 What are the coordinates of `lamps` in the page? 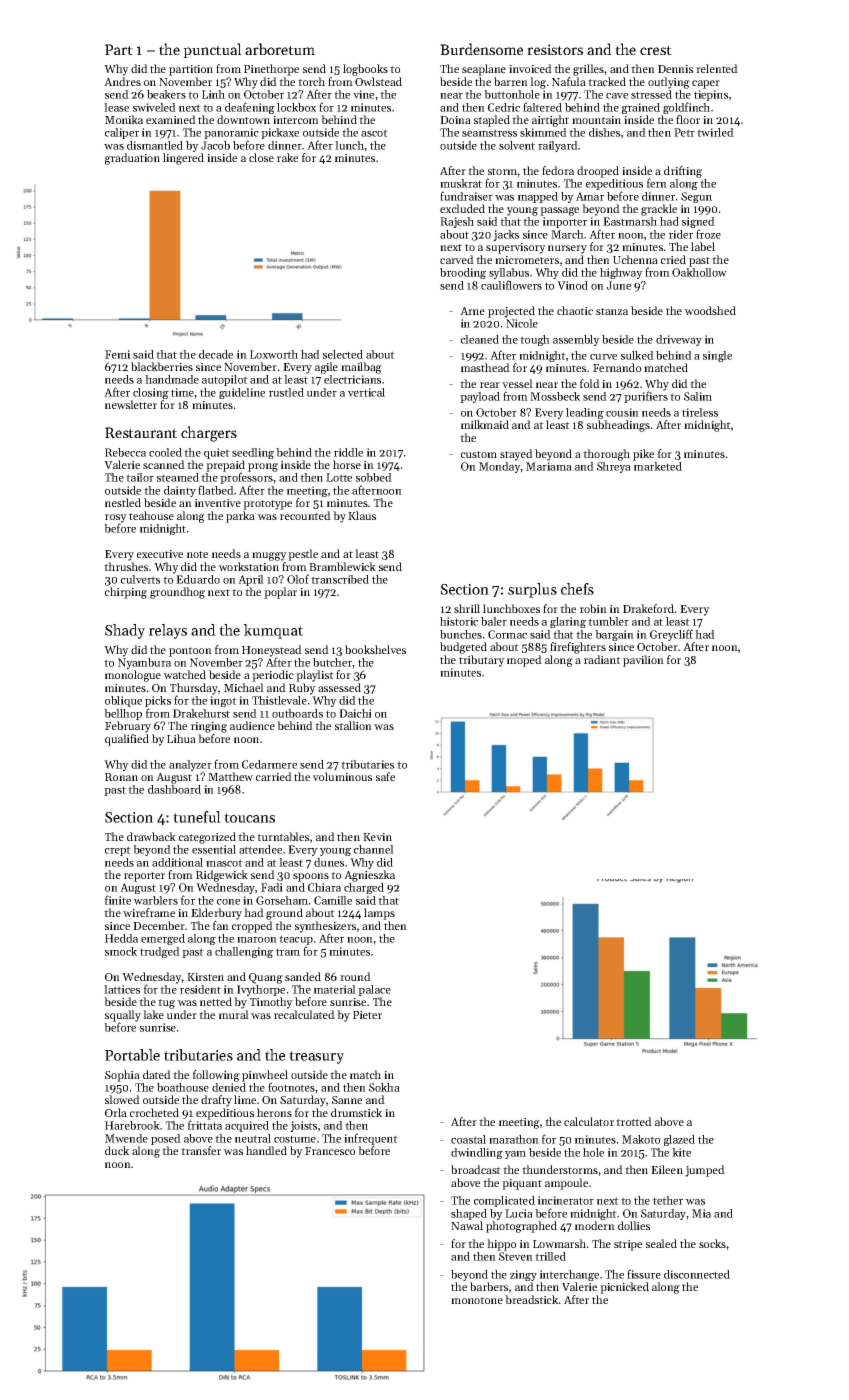 It's located at (379, 914).
